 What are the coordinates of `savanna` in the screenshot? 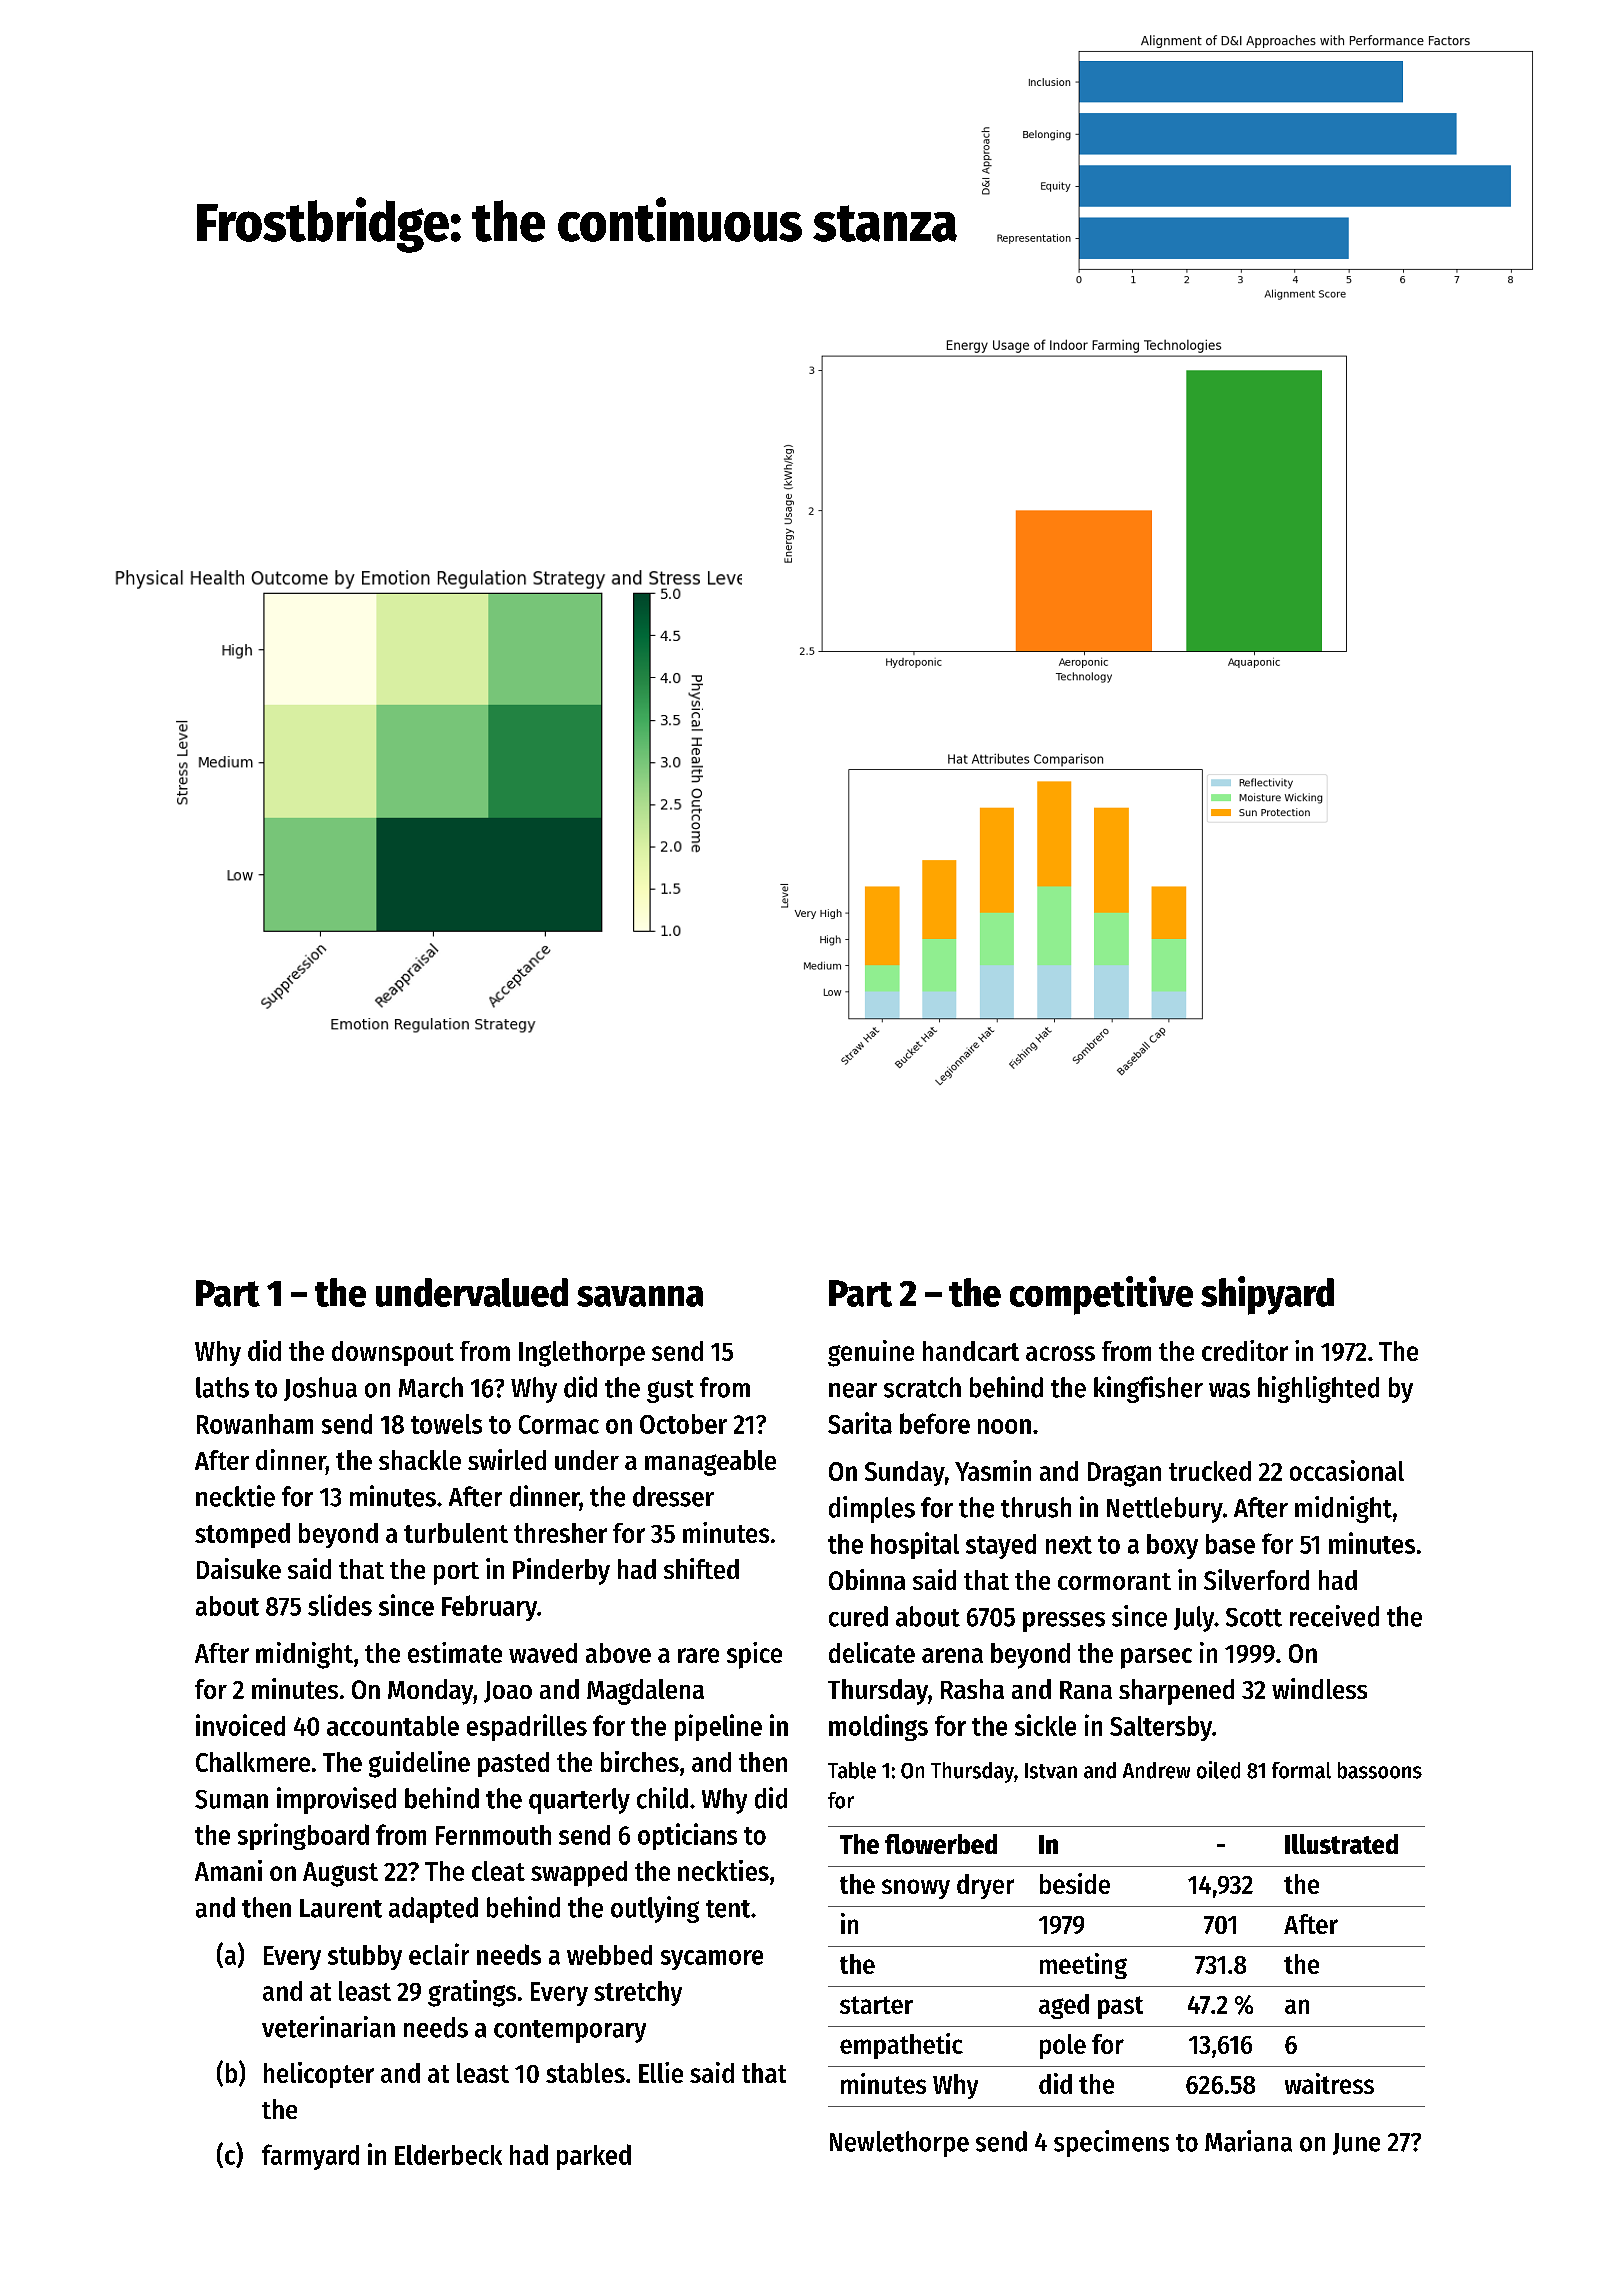 It's located at (640, 1296).
